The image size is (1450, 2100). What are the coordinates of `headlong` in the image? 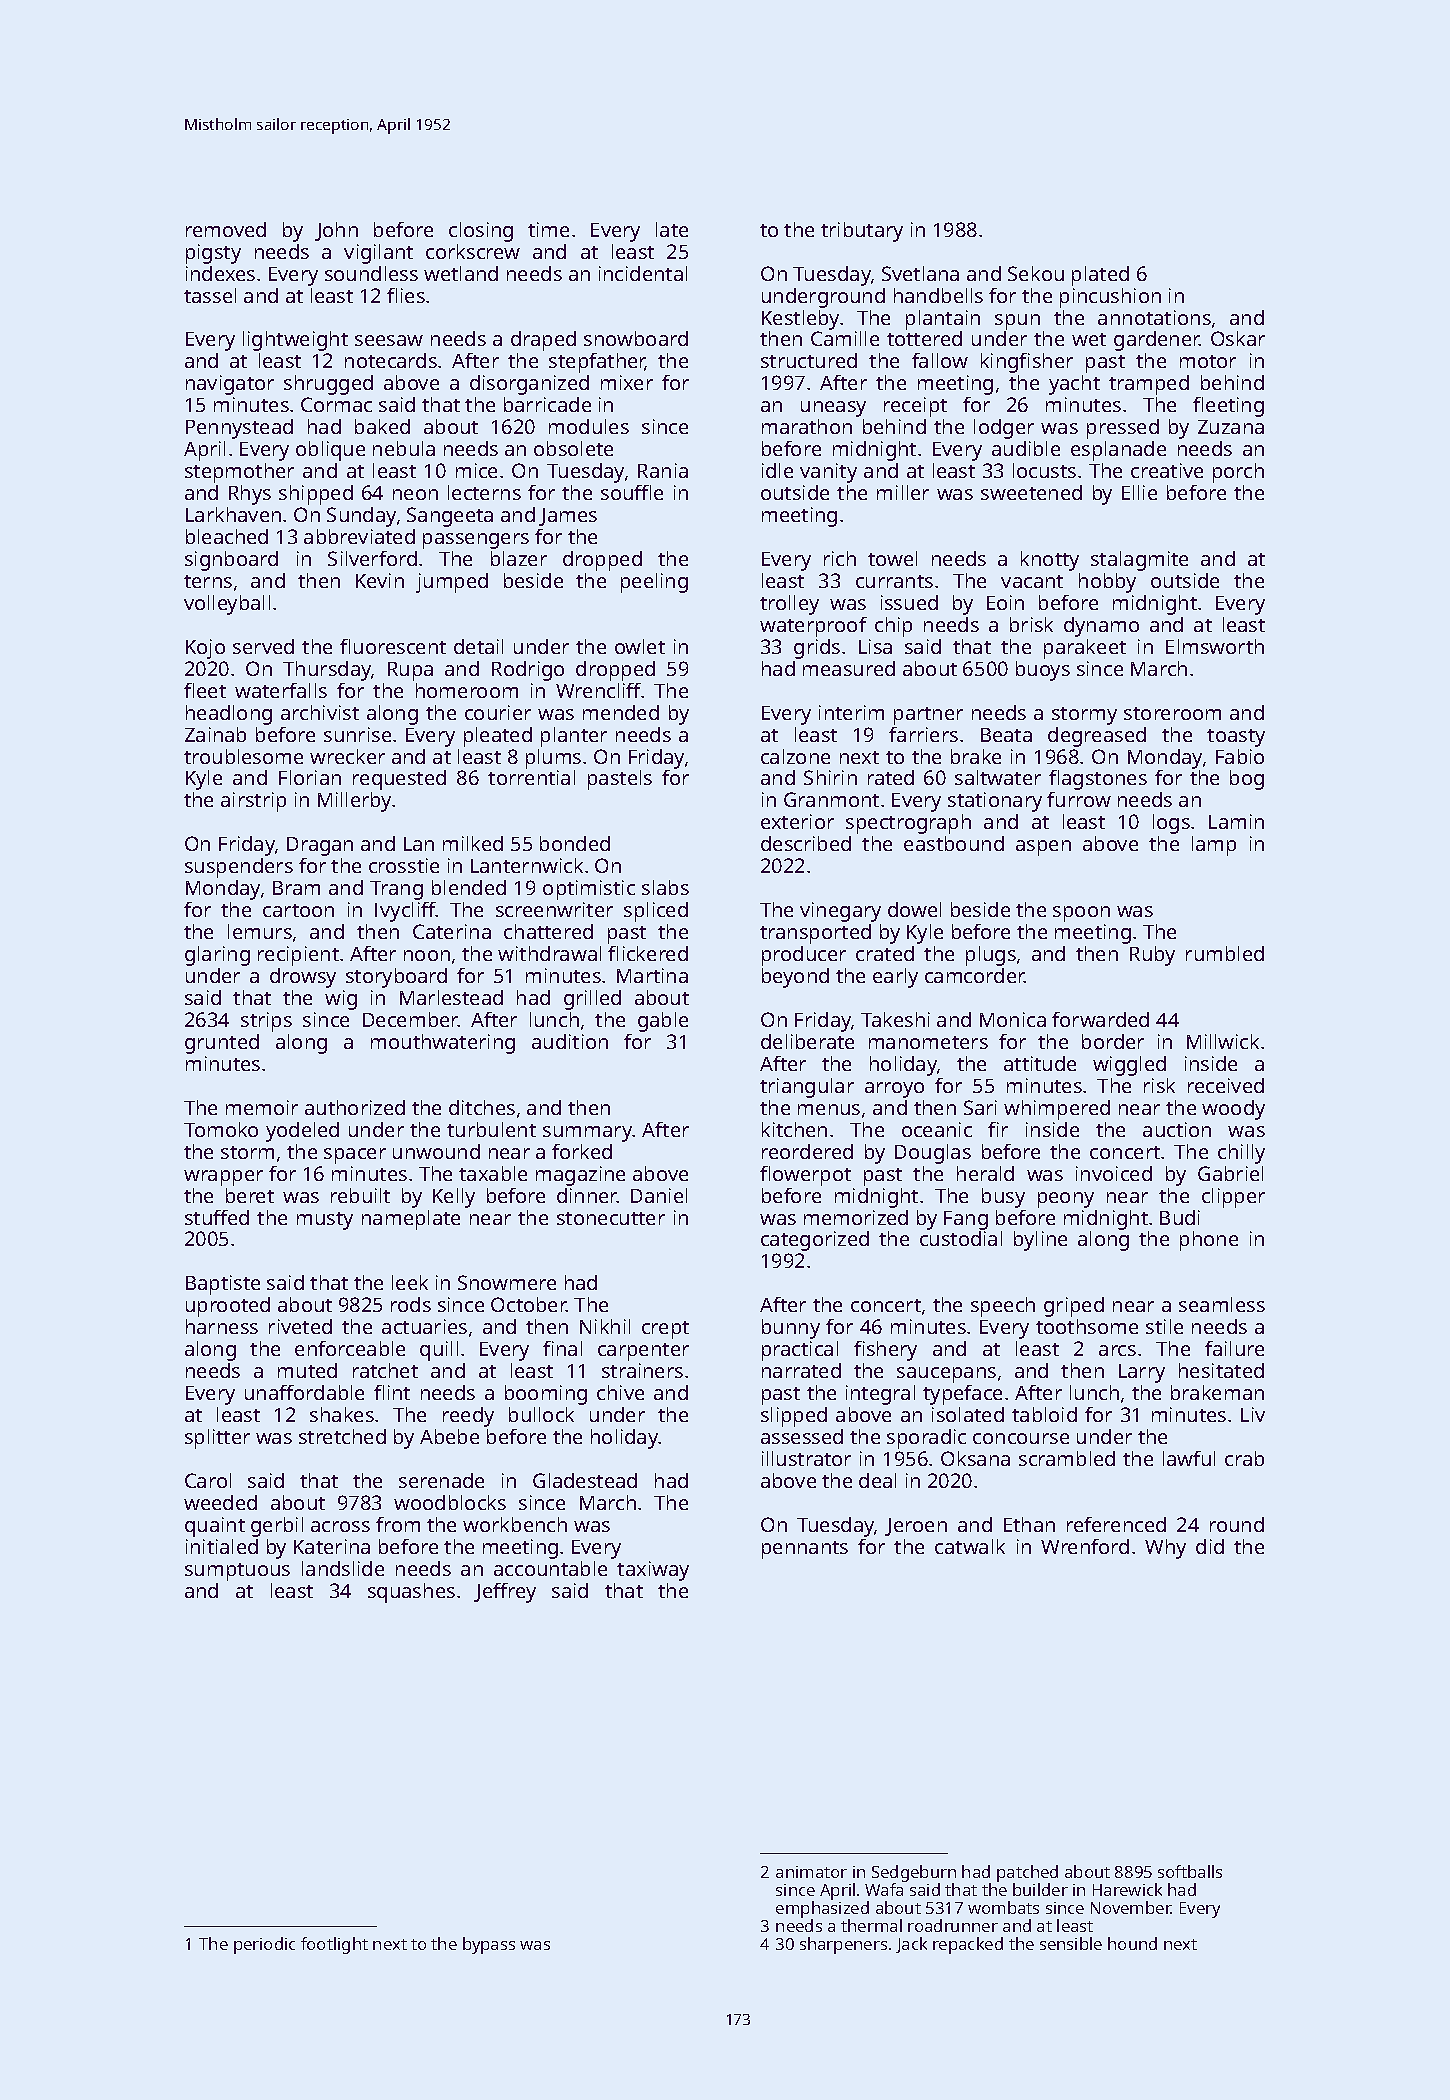 It's located at (229, 715).
